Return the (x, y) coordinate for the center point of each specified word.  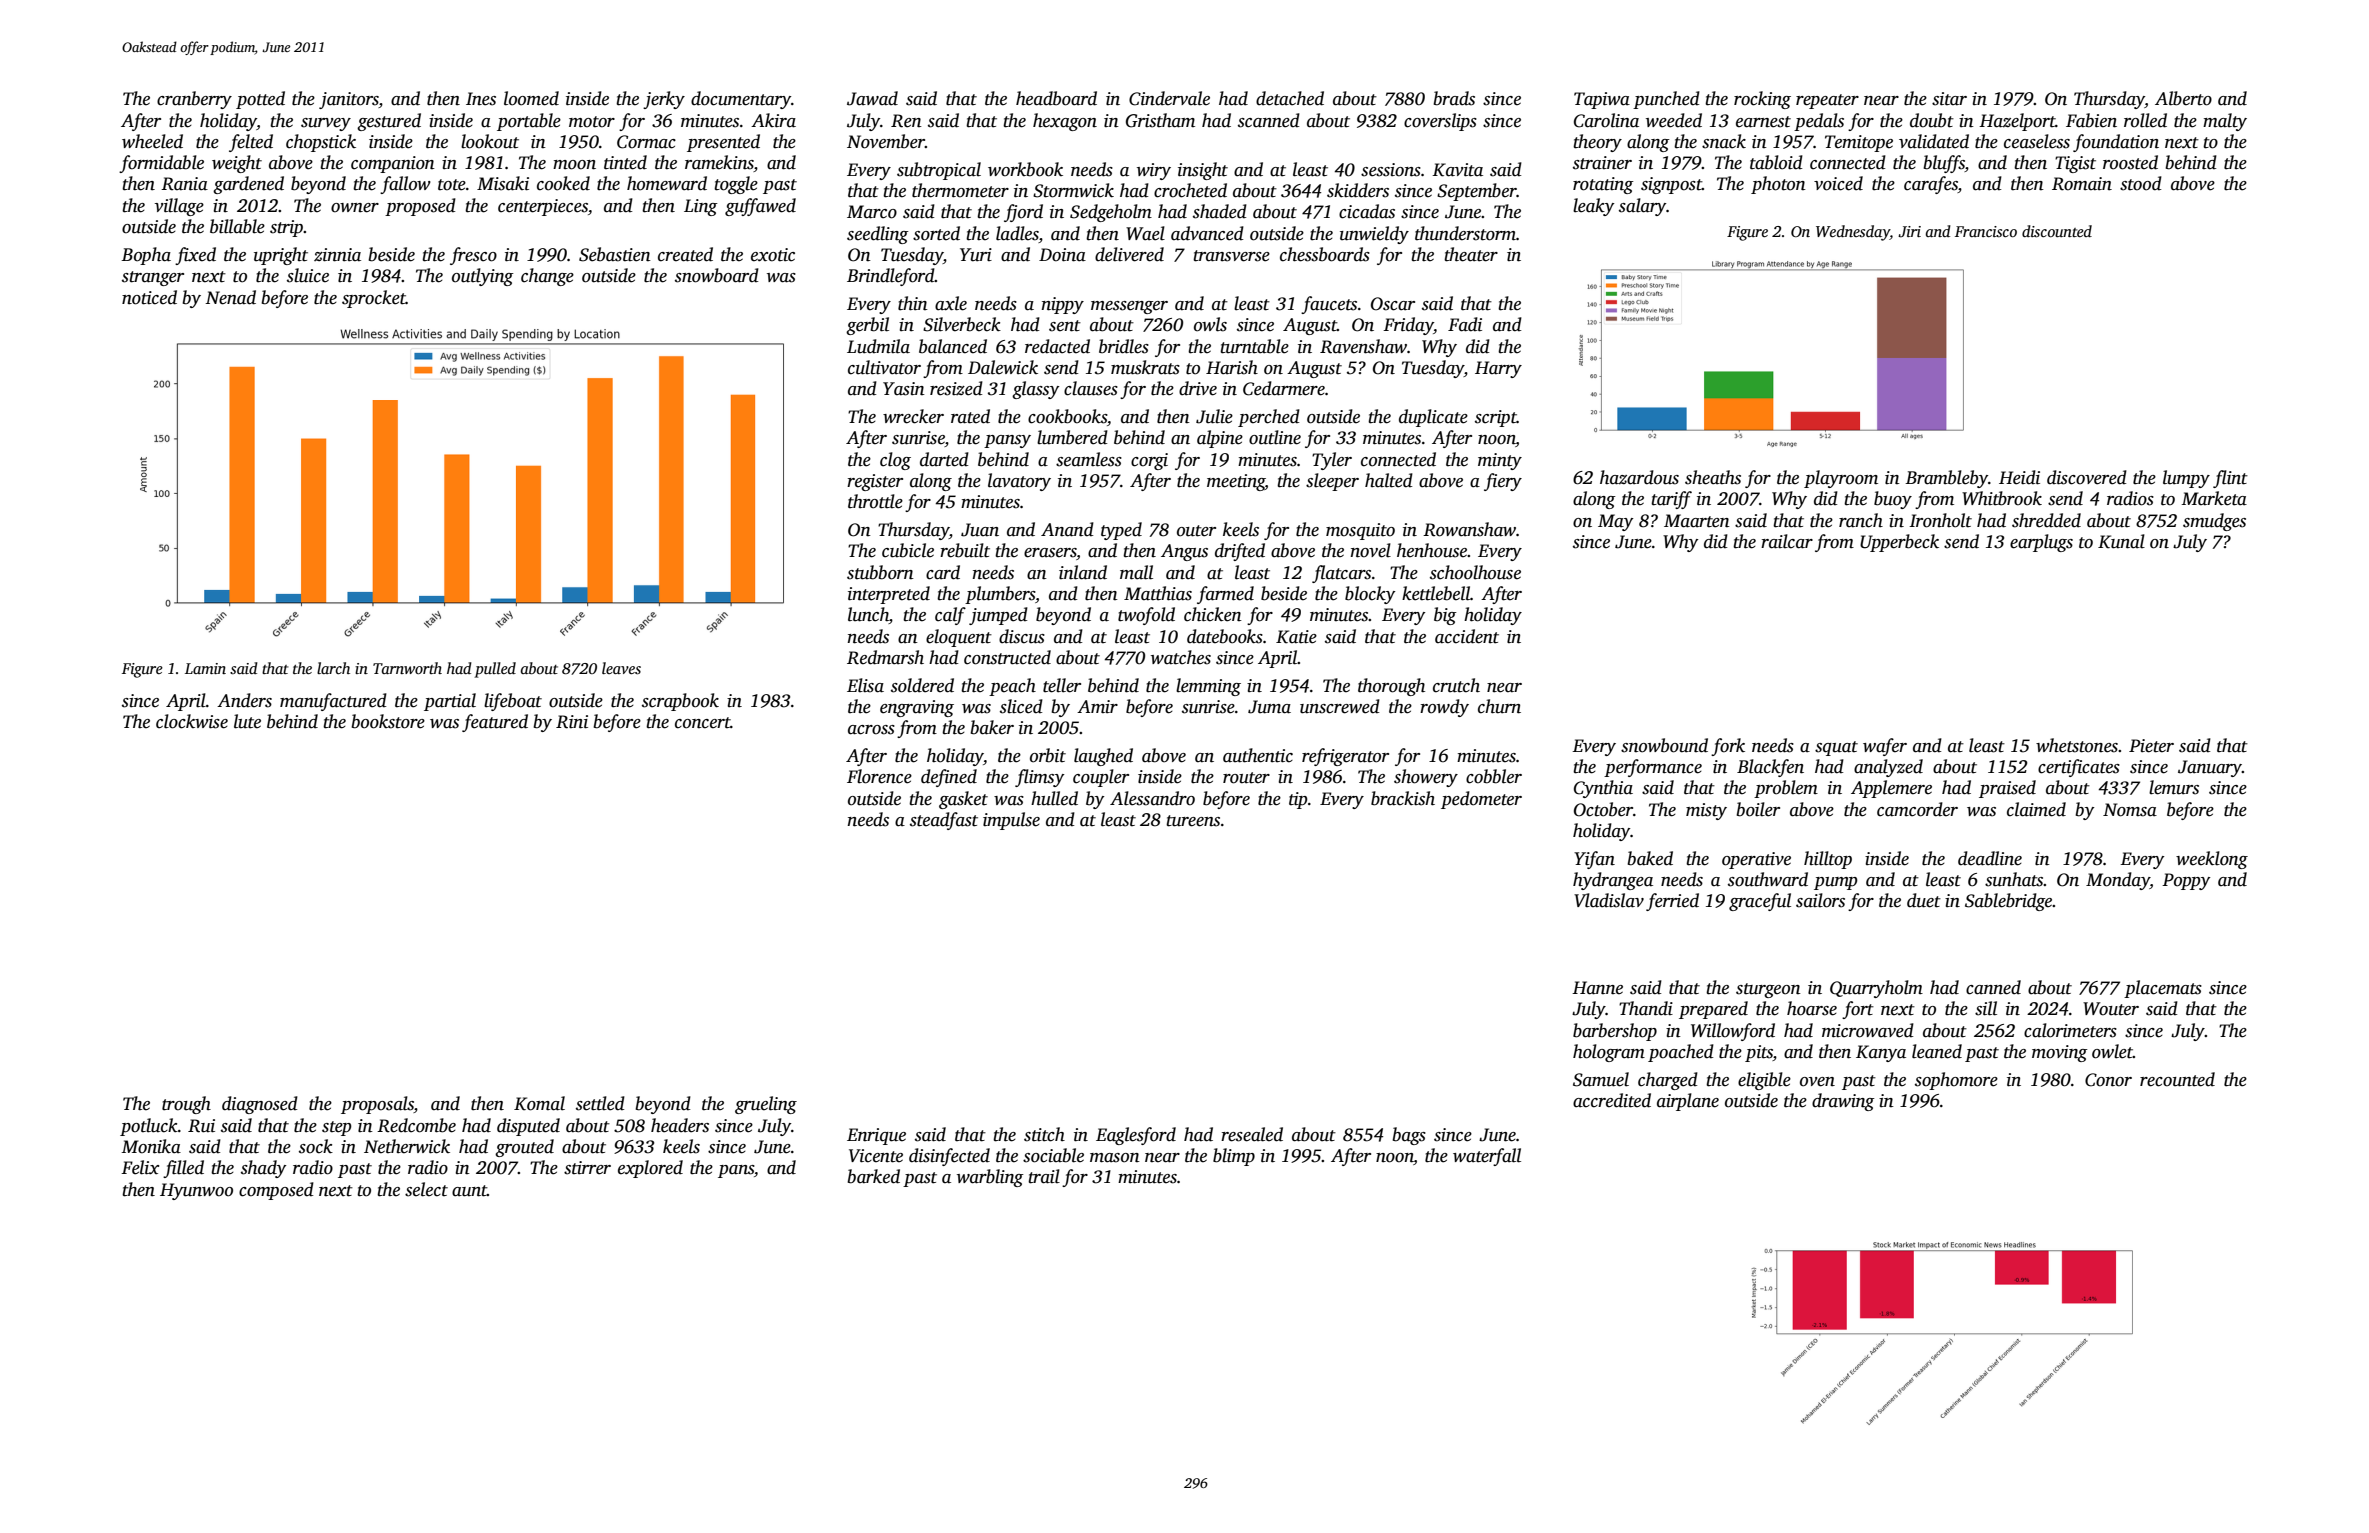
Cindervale (1169, 98)
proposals (377, 1105)
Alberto (2183, 98)
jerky (664, 100)
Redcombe (416, 1125)
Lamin (205, 668)
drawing (1843, 1102)
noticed (149, 297)
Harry (1498, 369)
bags (1409, 1136)
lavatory (1019, 482)
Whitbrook (2002, 498)
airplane (1688, 1102)
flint (2230, 479)
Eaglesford (1136, 1136)
